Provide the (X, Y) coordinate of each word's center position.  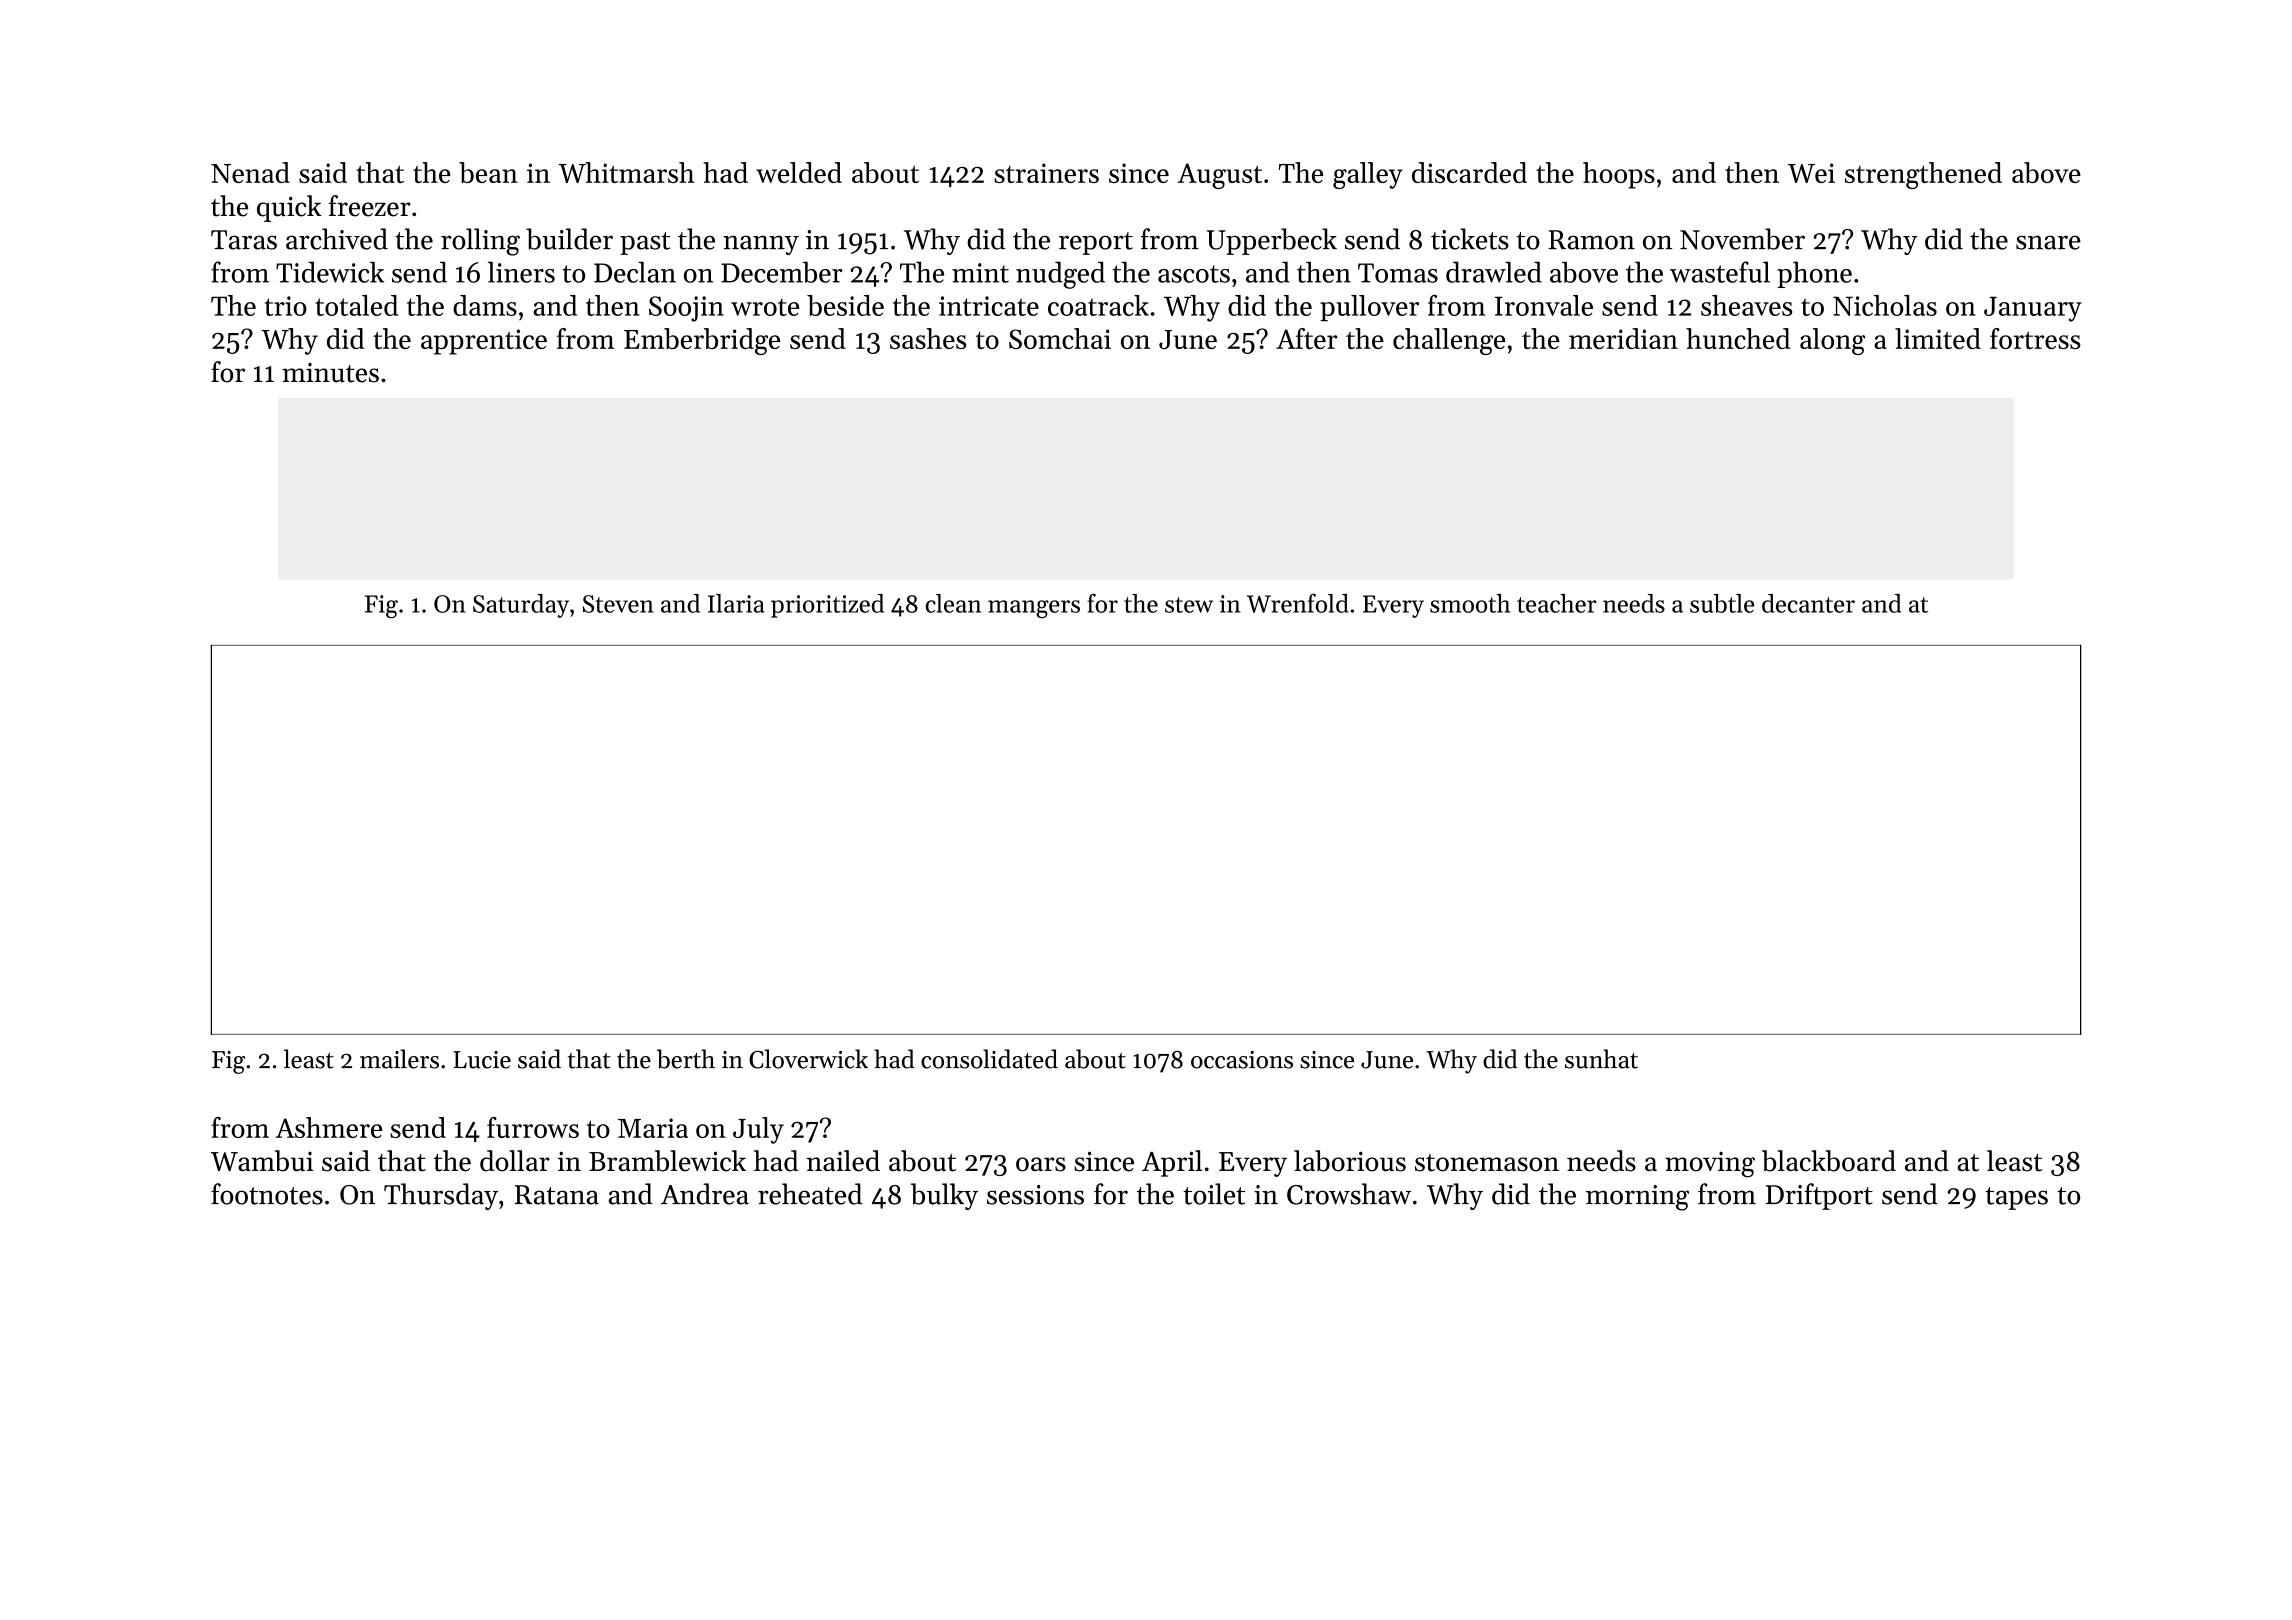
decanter (1808, 603)
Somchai (1060, 338)
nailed (843, 1161)
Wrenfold (1298, 603)
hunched (1738, 338)
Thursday (441, 1196)
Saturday (521, 606)
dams (485, 305)
